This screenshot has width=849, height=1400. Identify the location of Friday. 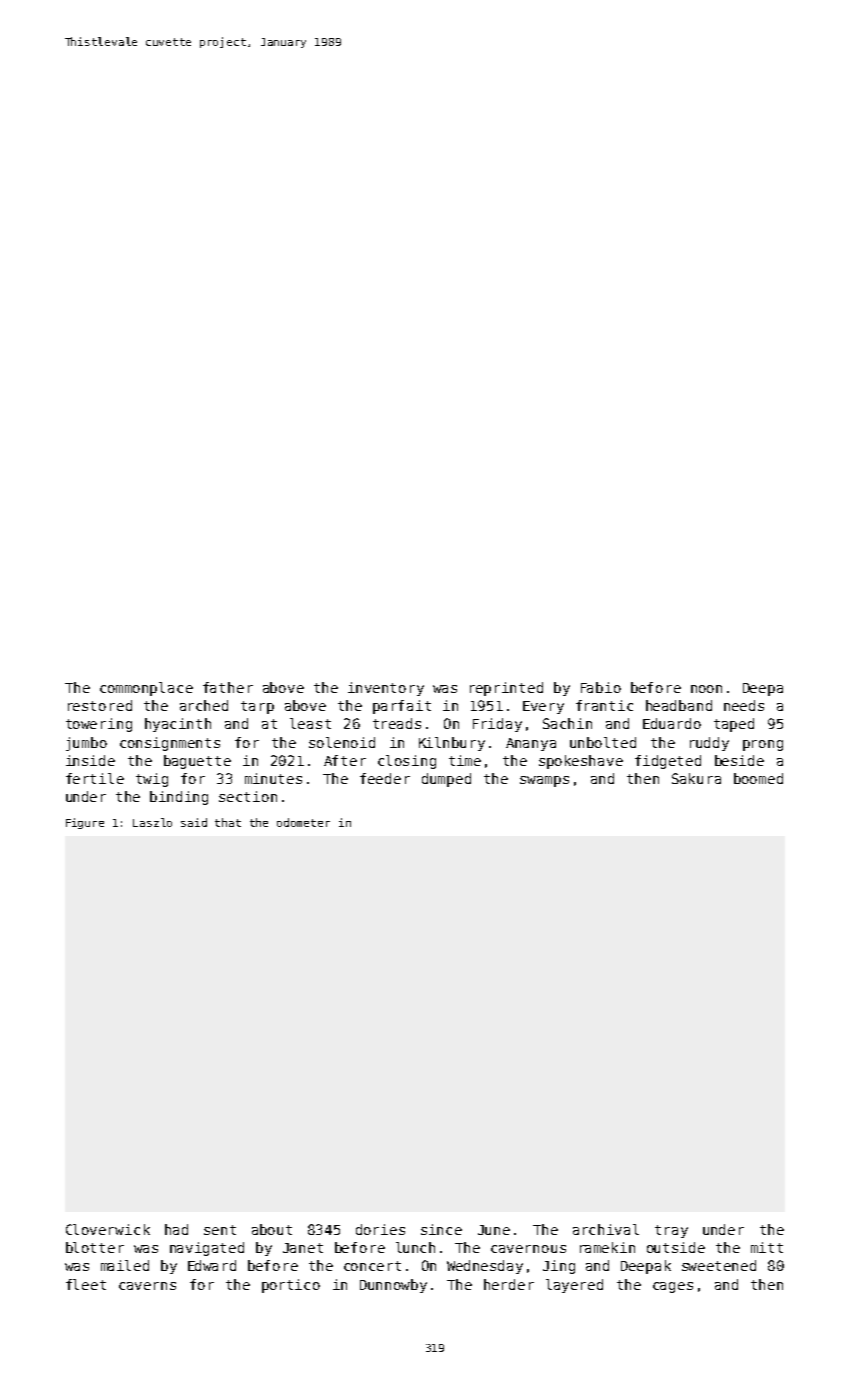
(497, 725).
